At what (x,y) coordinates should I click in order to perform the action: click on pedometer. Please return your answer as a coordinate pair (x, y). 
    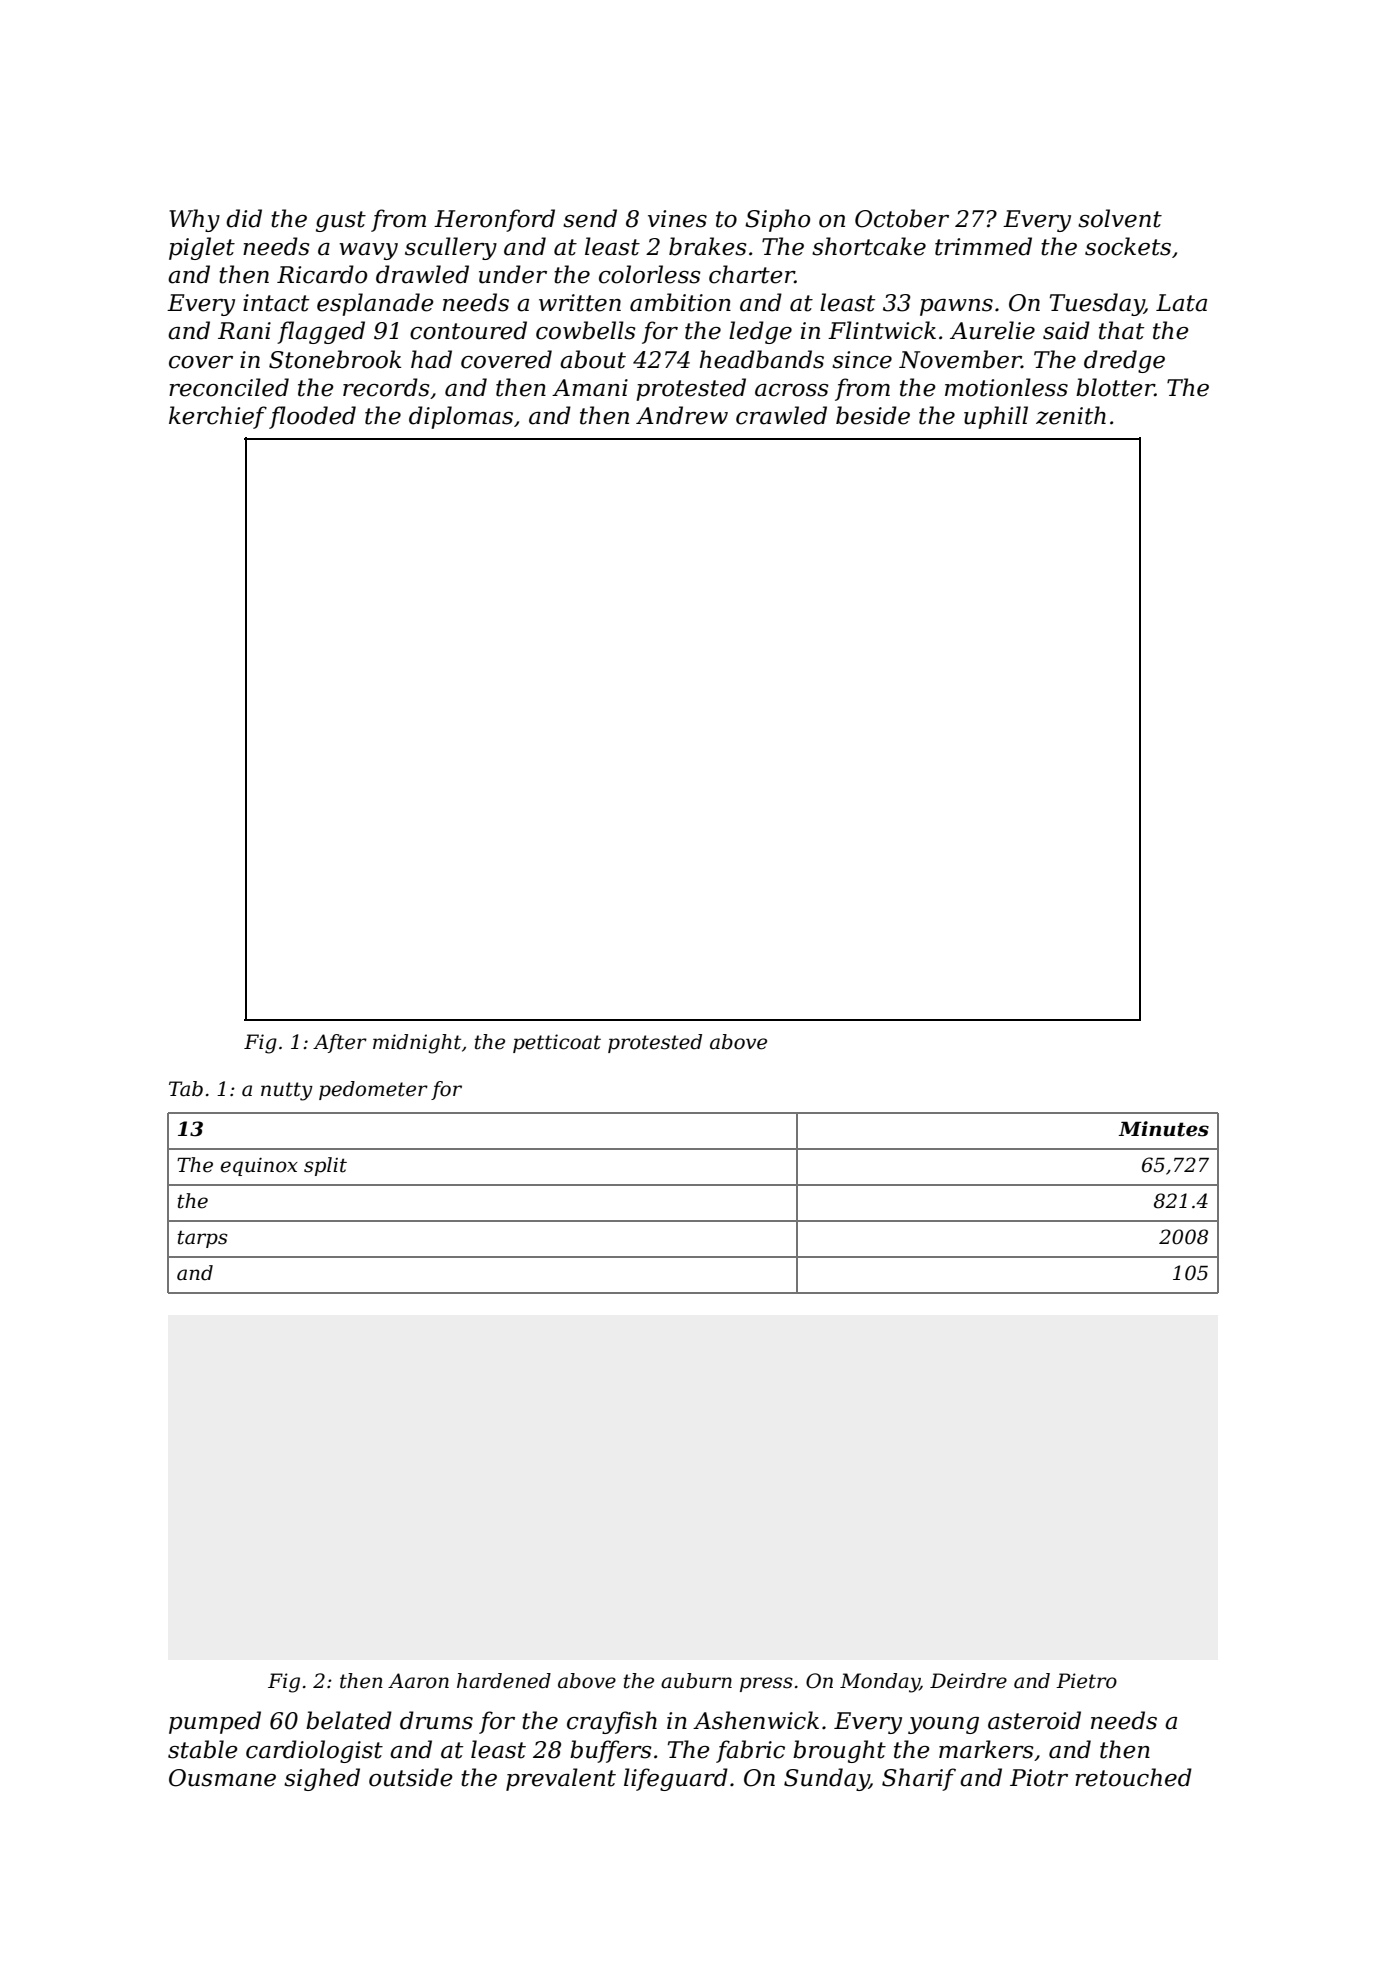
    Looking at the image, I should click on (373, 1090).
